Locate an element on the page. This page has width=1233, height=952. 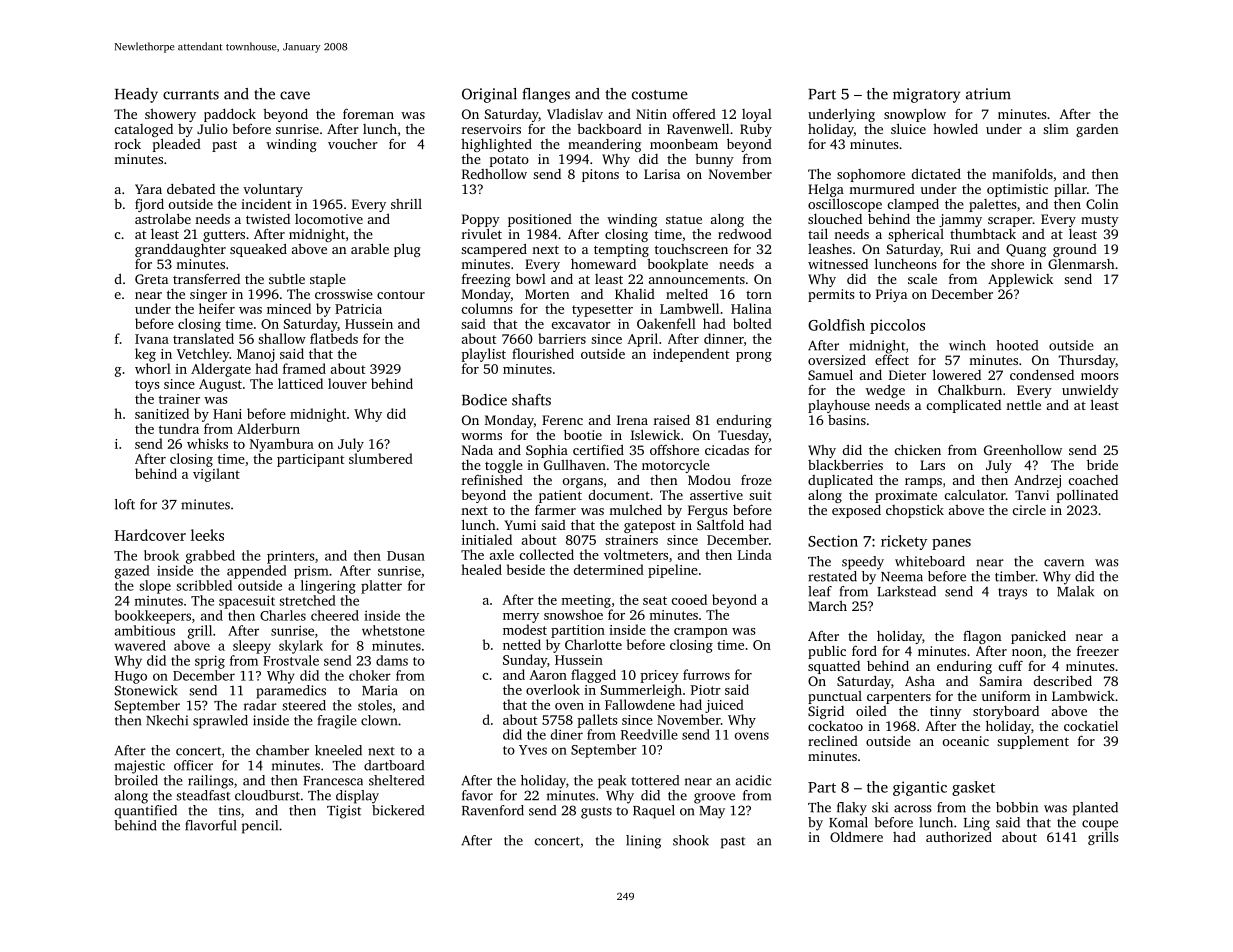
dinner is located at coordinates (724, 338).
